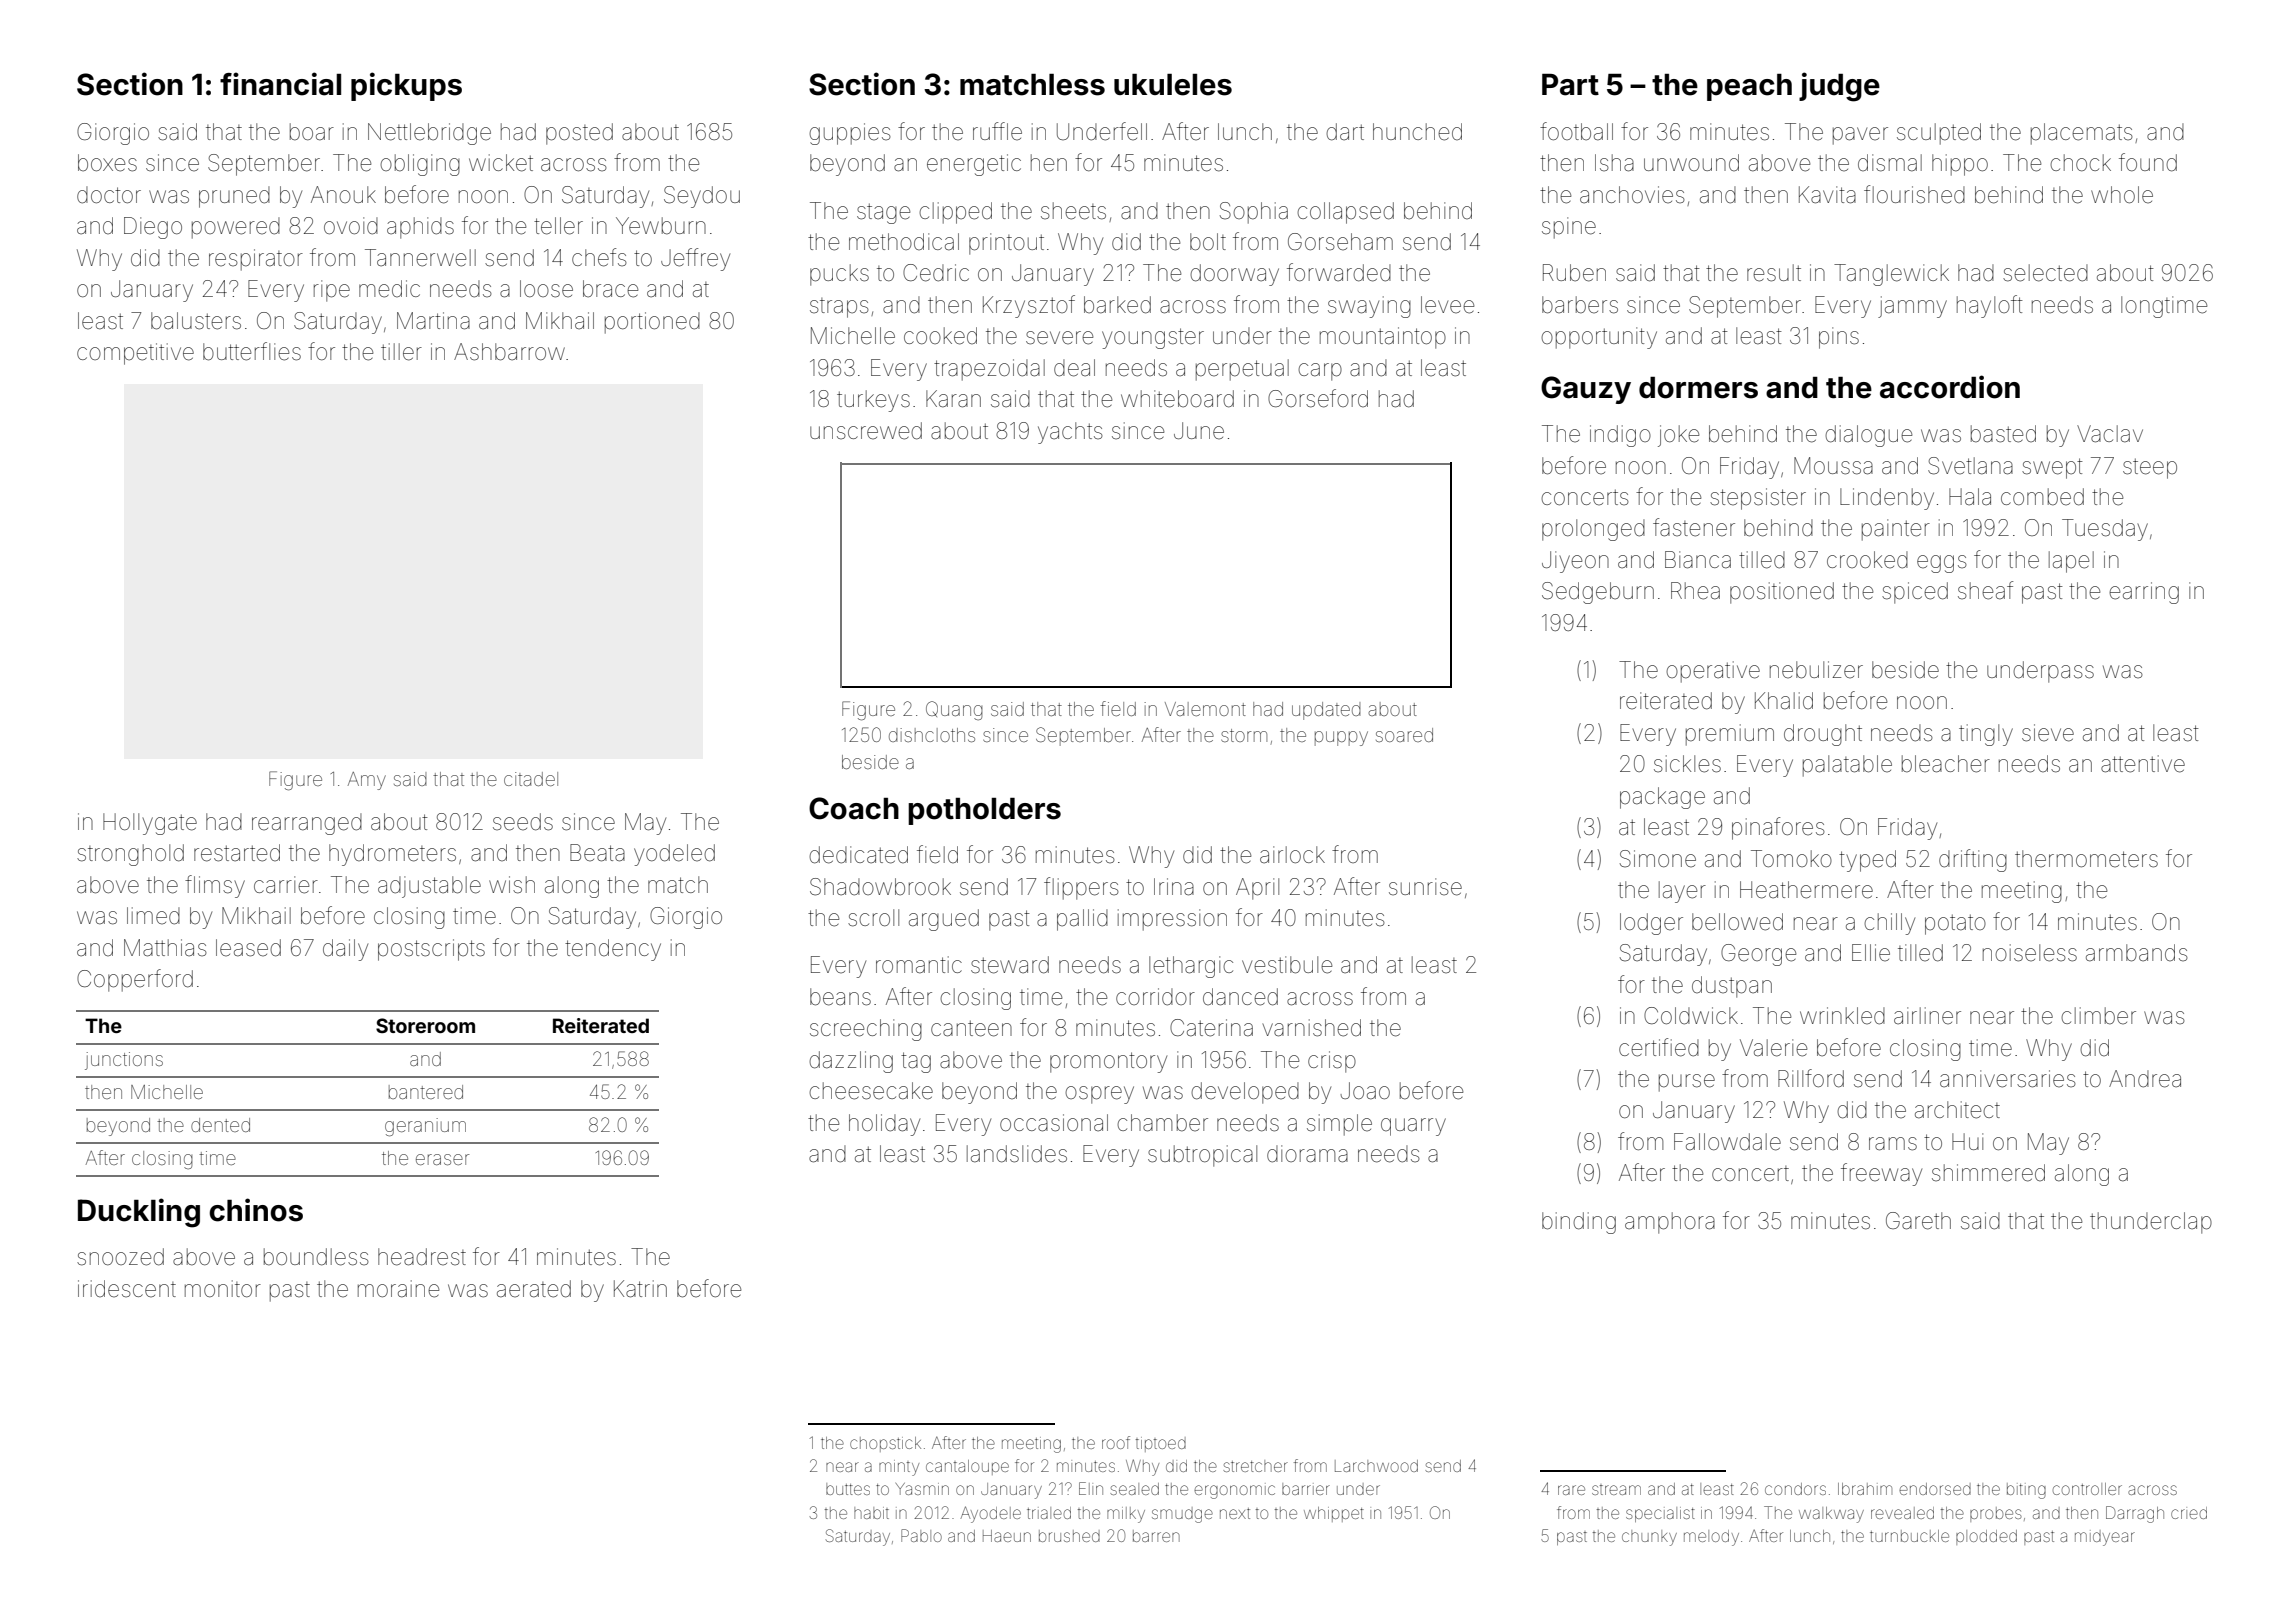 The width and height of the document is (2292, 1620). I want to click on tiller, so click(401, 352).
